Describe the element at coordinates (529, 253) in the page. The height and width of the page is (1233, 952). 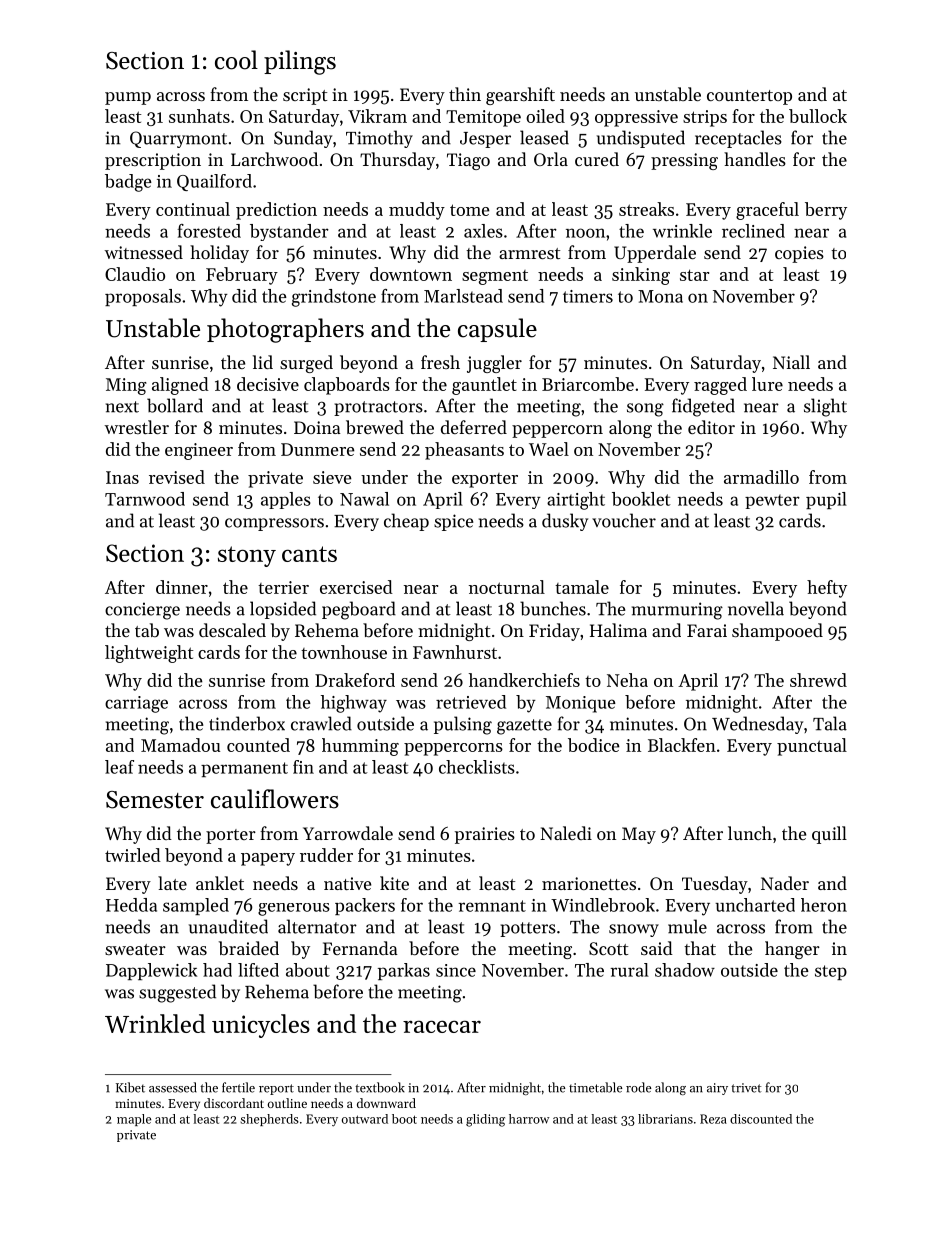
I see `armrest` at that location.
